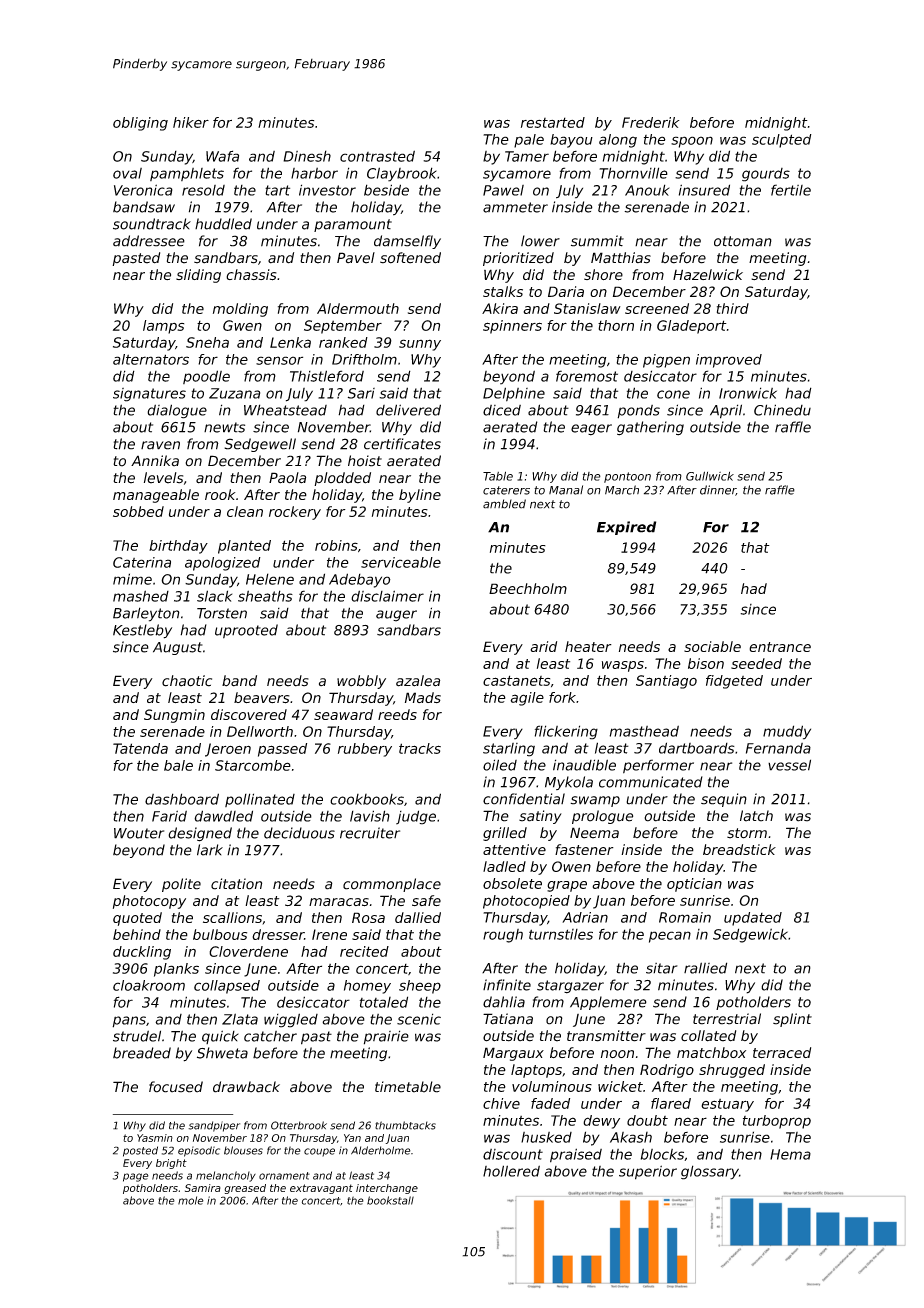 The width and height of the screenshot is (924, 1308). Describe the element at coordinates (734, 682) in the screenshot. I see `fidgeted` at that location.
